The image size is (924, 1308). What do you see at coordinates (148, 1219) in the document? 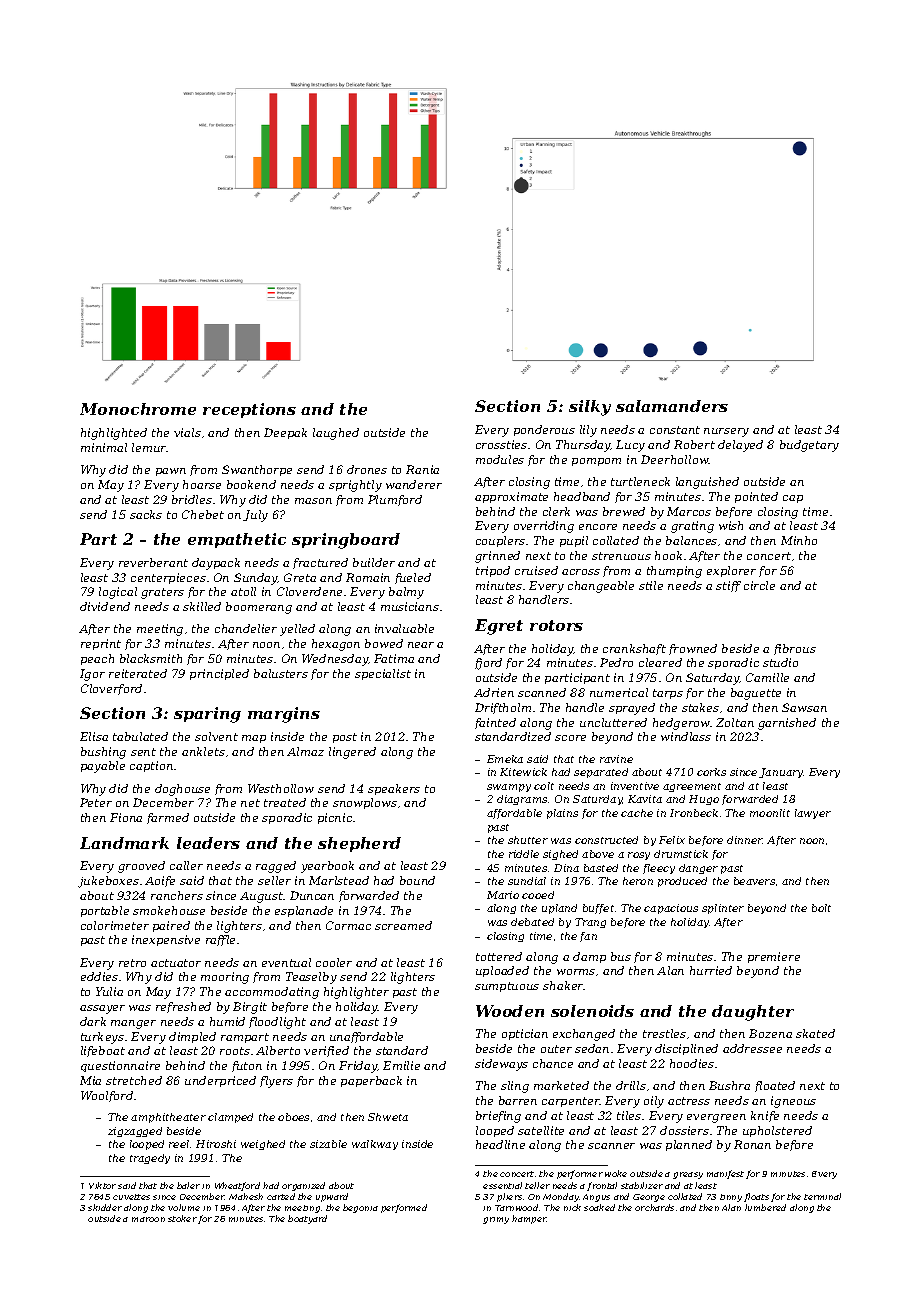
I see `maroon` at bounding box center [148, 1219].
